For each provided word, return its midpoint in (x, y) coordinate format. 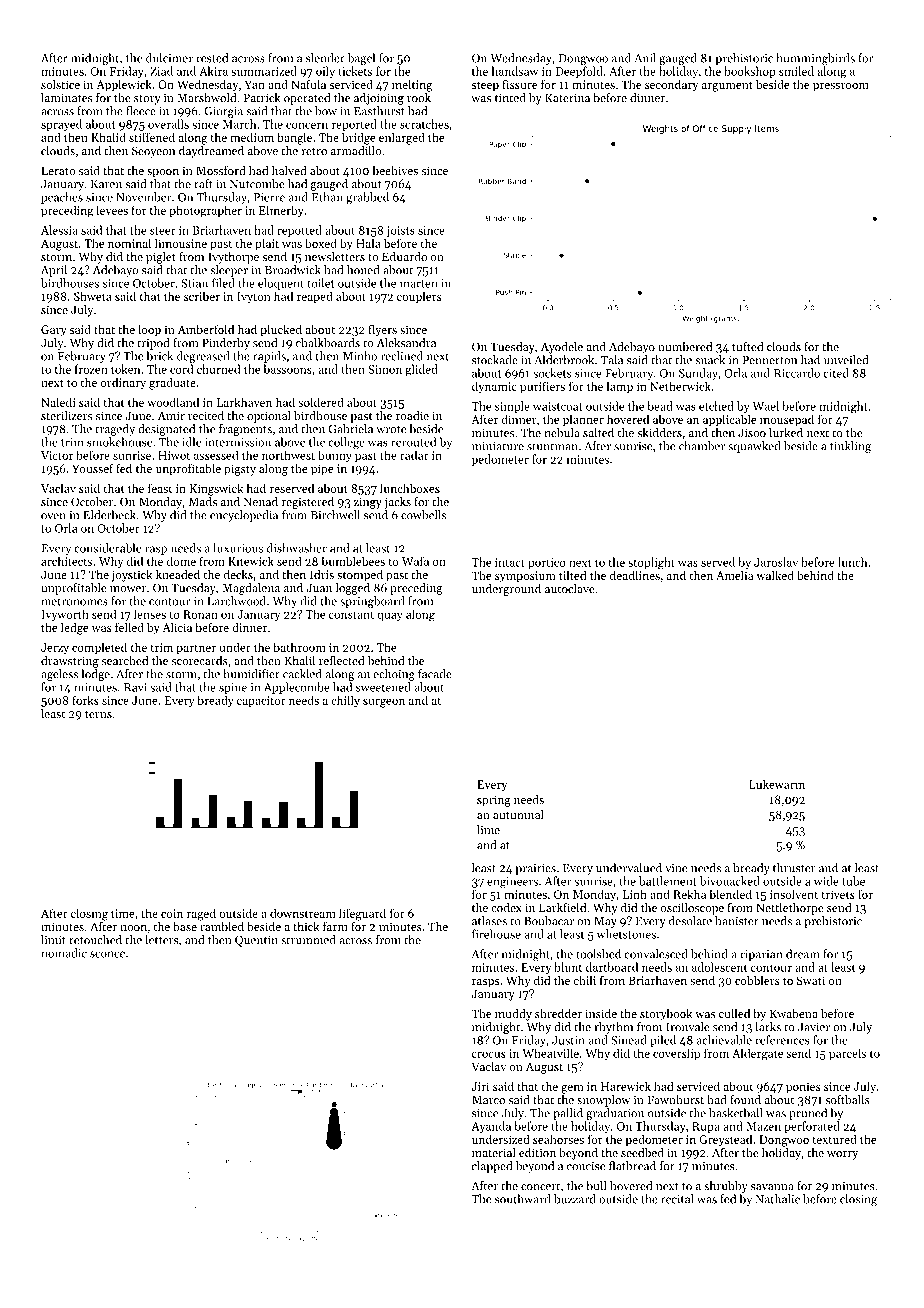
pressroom (841, 87)
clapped (492, 1167)
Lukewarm (777, 784)
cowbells (423, 515)
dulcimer (169, 58)
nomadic (64, 953)
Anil (645, 58)
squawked (754, 447)
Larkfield (562, 907)
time (123, 913)
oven (53, 516)
